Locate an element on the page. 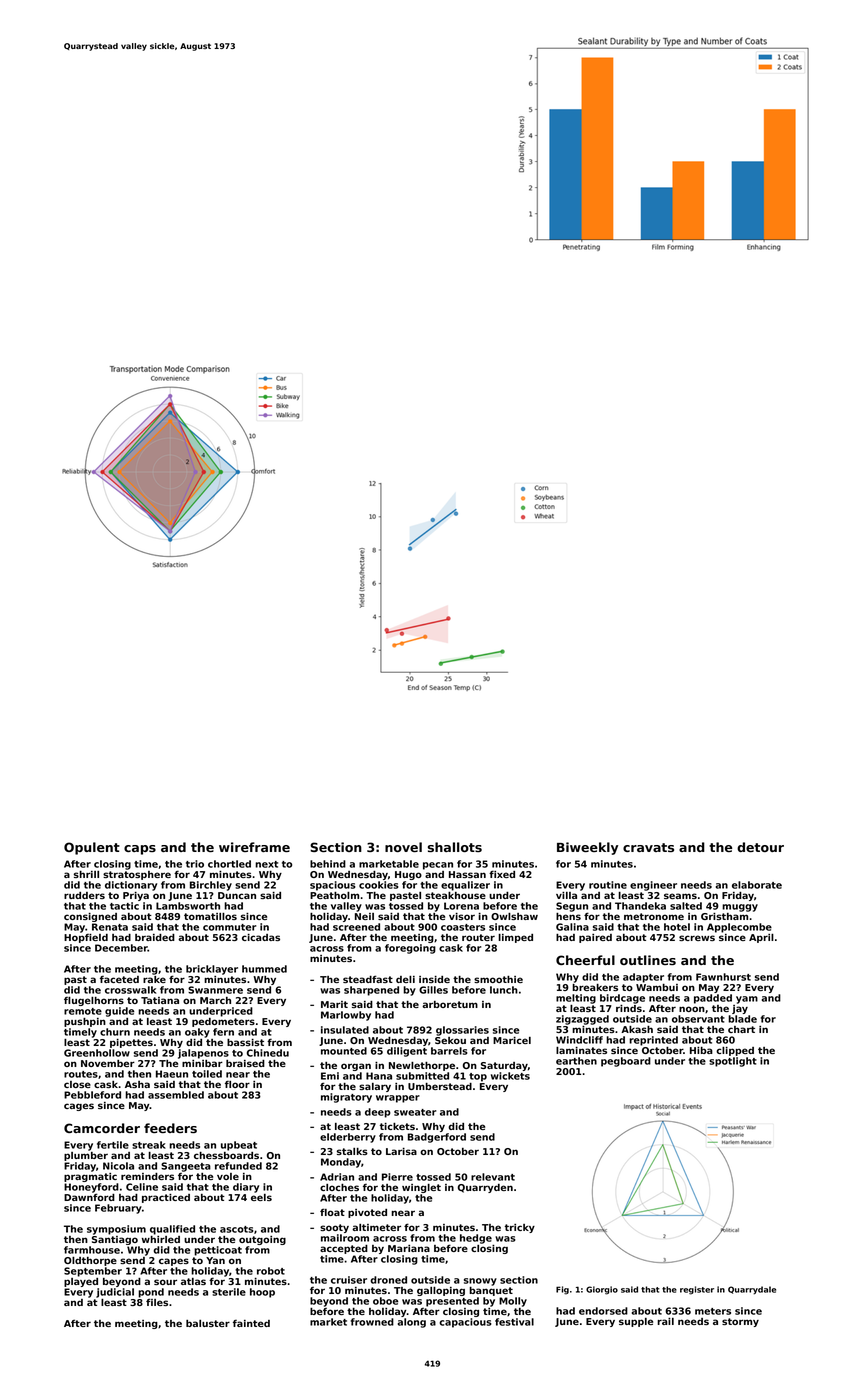  Giorgio is located at coordinates (602, 1290).
